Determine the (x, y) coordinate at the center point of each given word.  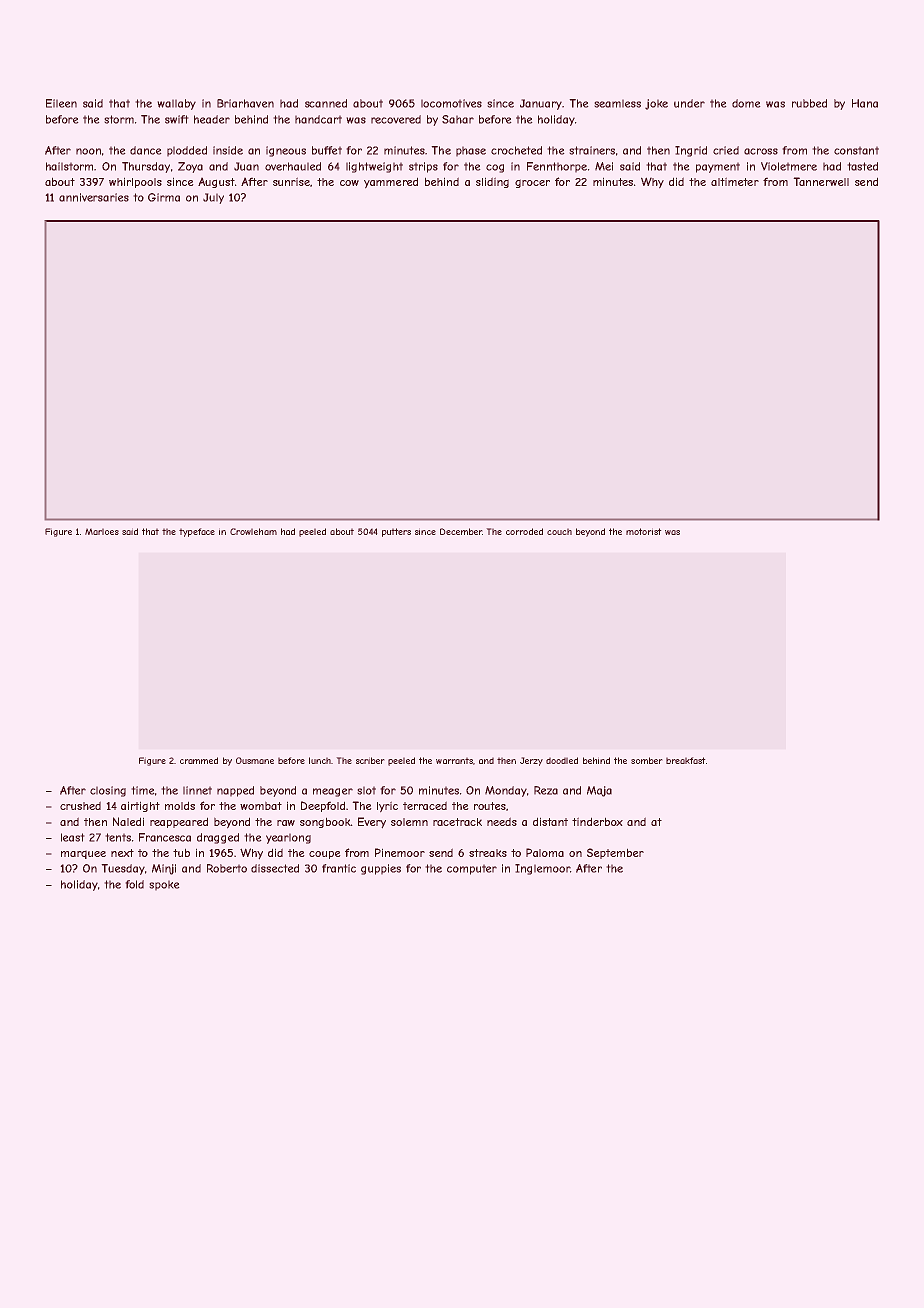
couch (559, 531)
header (212, 119)
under (689, 103)
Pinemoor (400, 852)
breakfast (686, 760)
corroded (524, 531)
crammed (199, 760)
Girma (164, 197)
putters (396, 532)
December (461, 531)
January (541, 104)
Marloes (102, 531)
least (73, 837)
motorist (644, 531)
